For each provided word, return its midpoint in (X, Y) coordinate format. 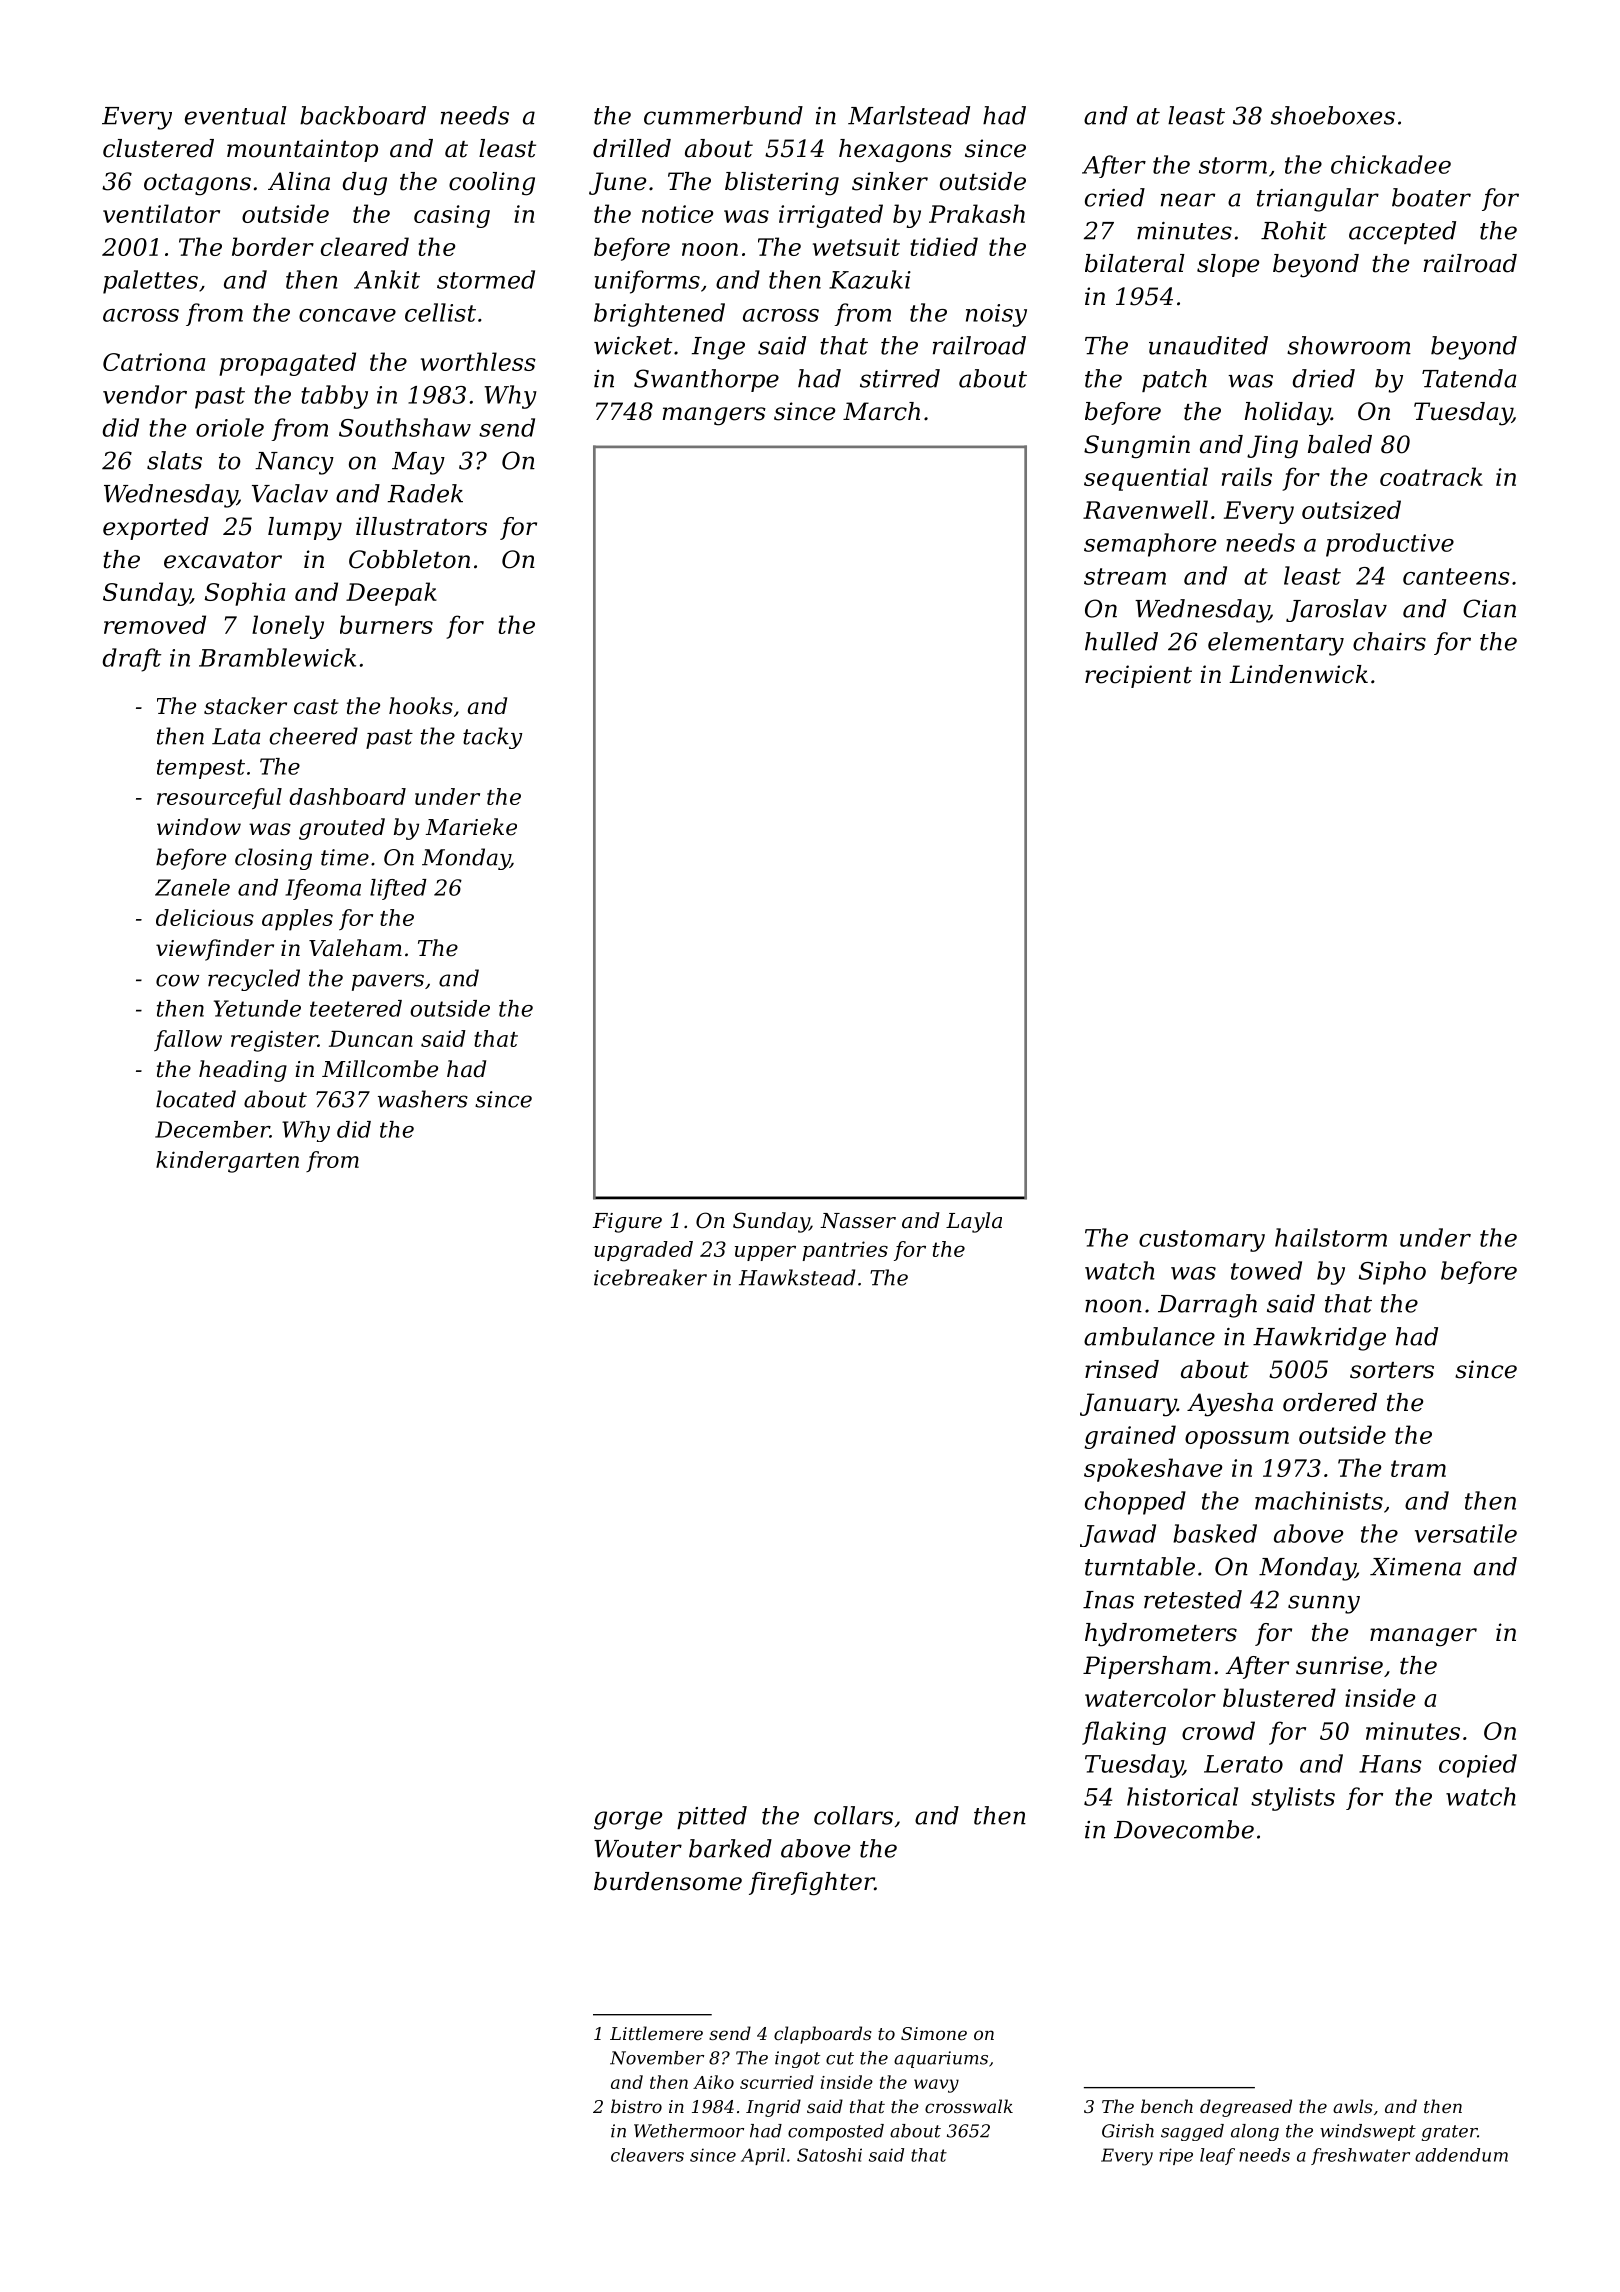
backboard (363, 115)
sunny (1324, 1604)
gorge (628, 1820)
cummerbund (723, 115)
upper (765, 1253)
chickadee (1391, 164)
